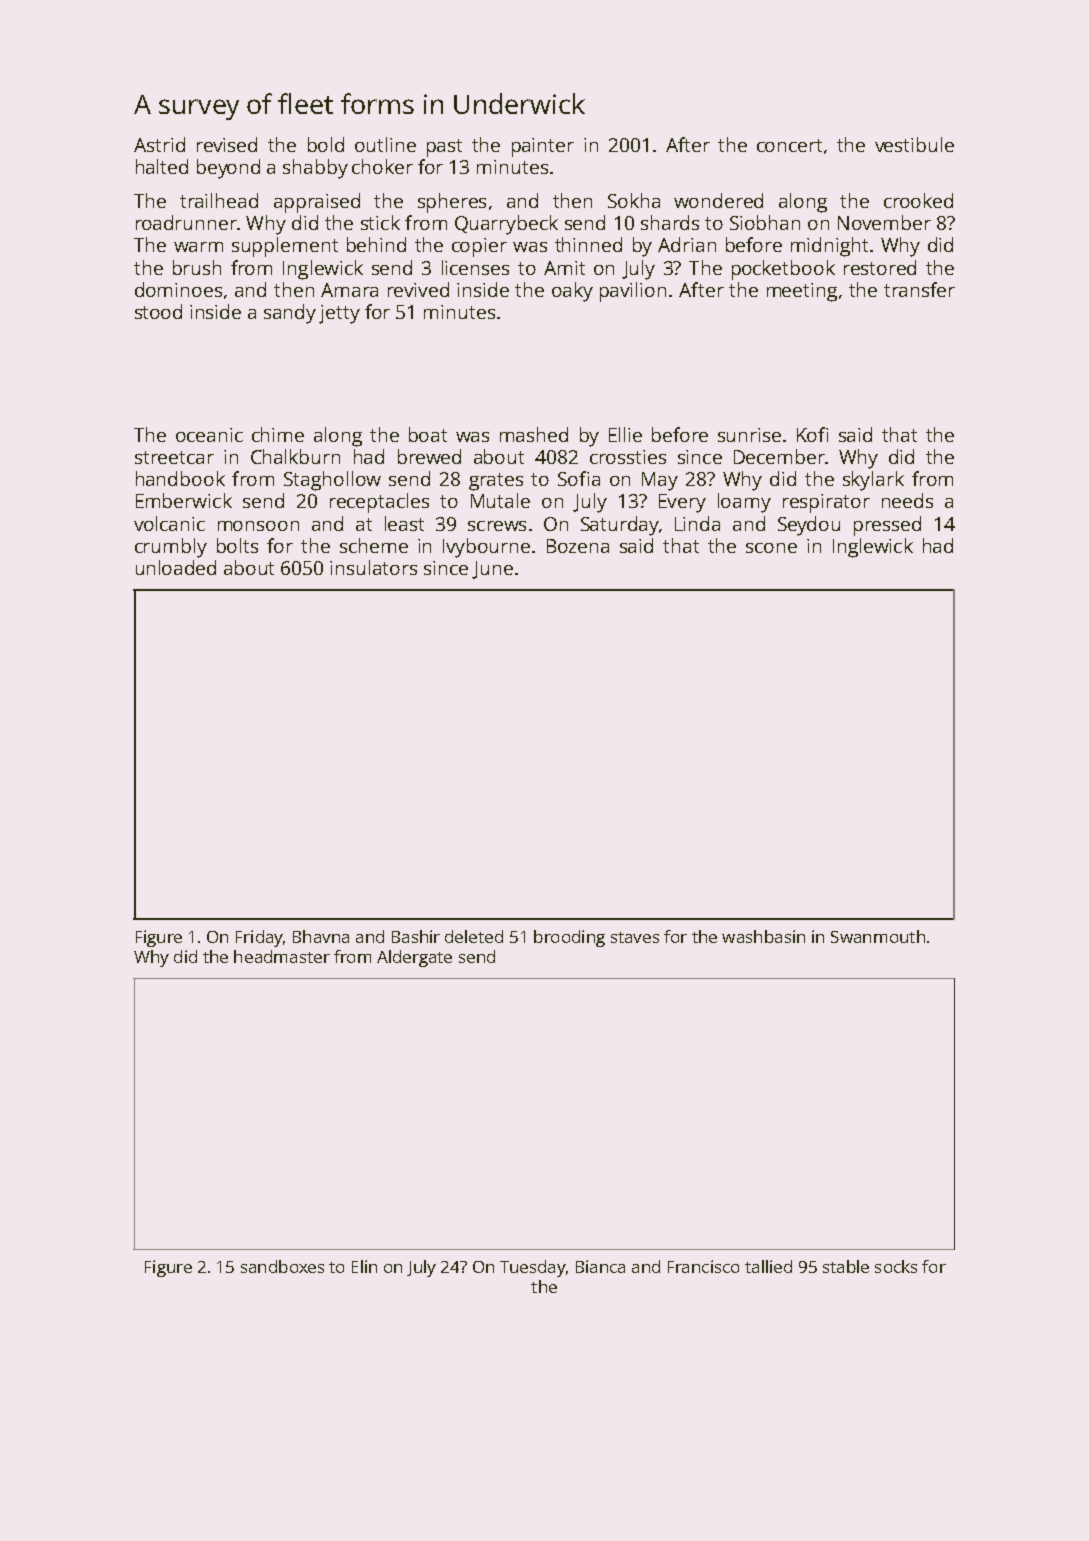 Image resolution: width=1089 pixels, height=1541 pixels. Describe the element at coordinates (282, 1266) in the screenshot. I see `sandboxes` at that location.
